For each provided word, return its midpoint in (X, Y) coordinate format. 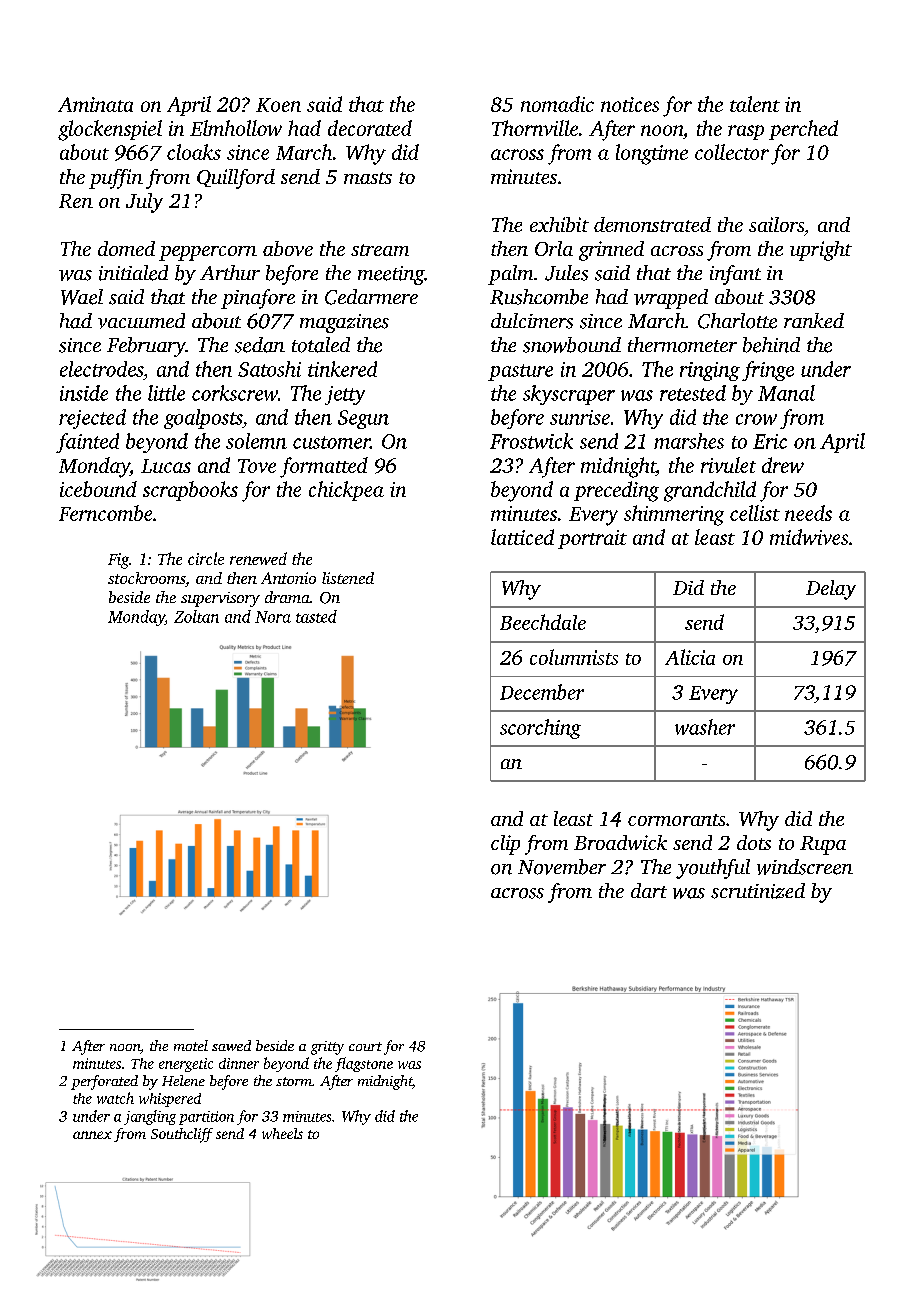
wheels (282, 1133)
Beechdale (543, 622)
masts (368, 178)
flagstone (364, 1064)
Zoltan (196, 616)
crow (756, 419)
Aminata (95, 104)
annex (92, 1135)
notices (630, 104)
